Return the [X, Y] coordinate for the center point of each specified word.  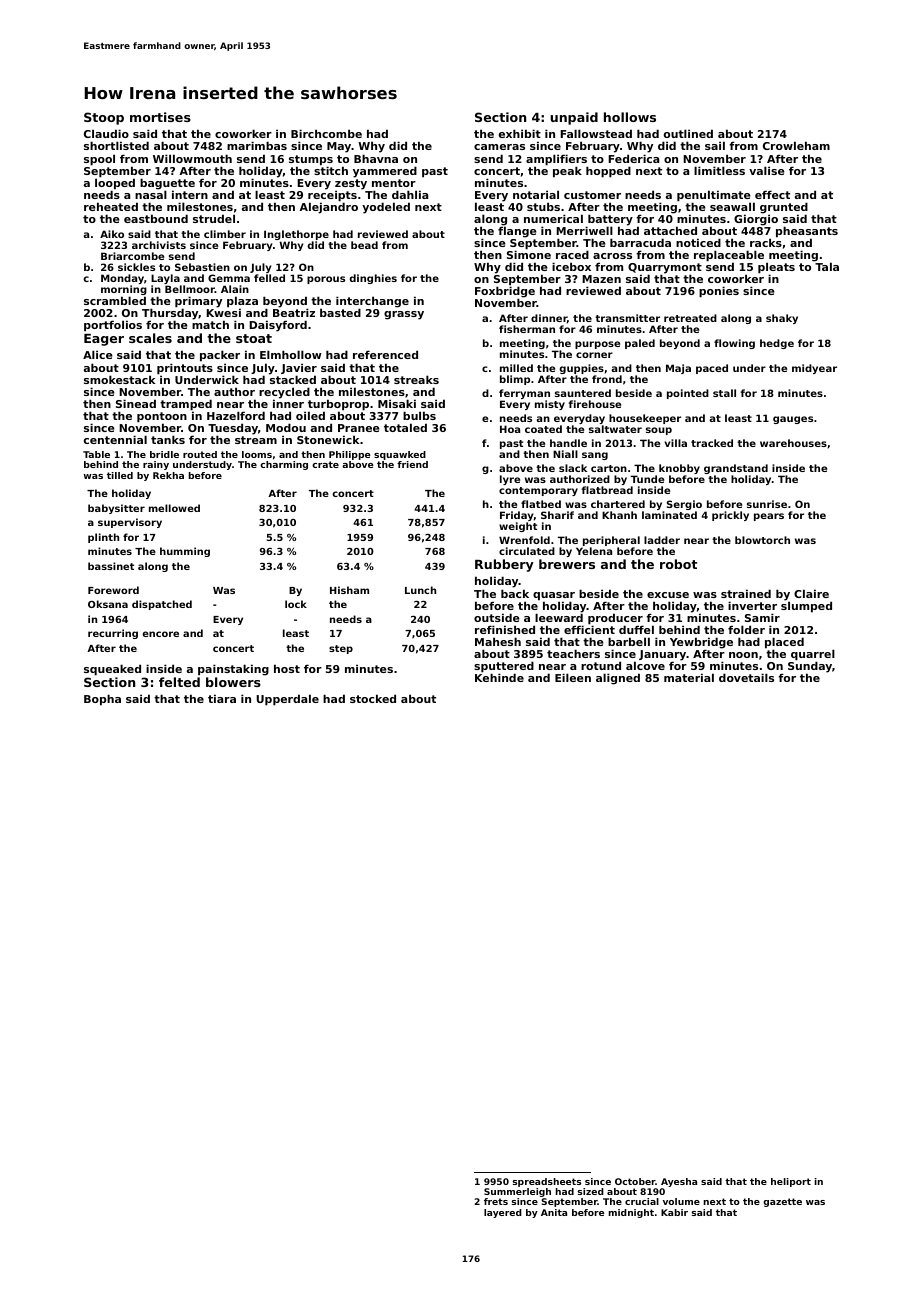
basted [340, 312]
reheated [111, 206]
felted [179, 682]
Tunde [647, 479]
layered [503, 1213]
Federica [633, 158]
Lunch [420, 590]
